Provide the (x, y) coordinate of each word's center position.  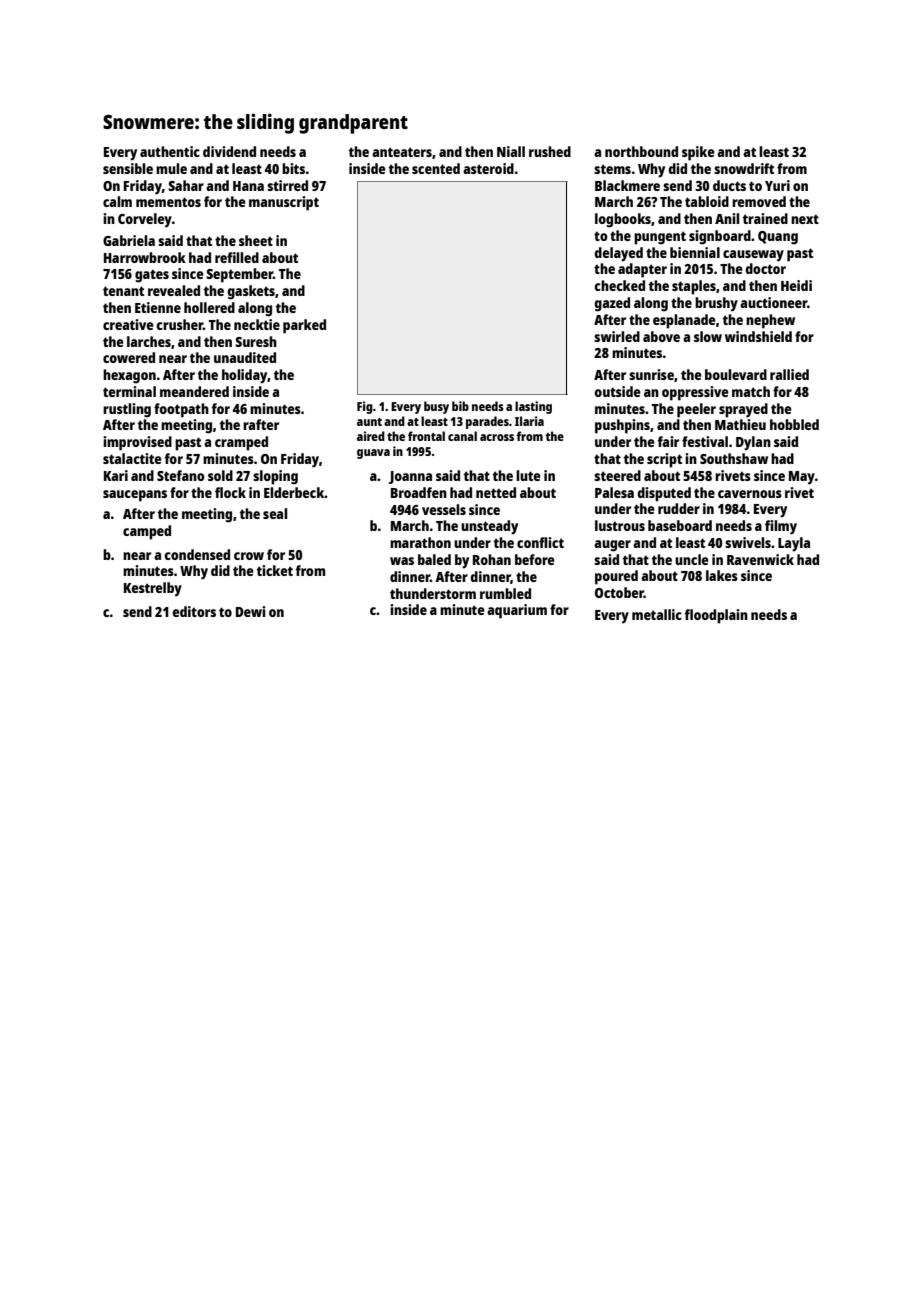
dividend (229, 151)
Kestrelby (153, 589)
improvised (137, 443)
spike (698, 153)
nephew (770, 321)
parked (304, 326)
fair (668, 441)
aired (371, 436)
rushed (550, 151)
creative (128, 324)
